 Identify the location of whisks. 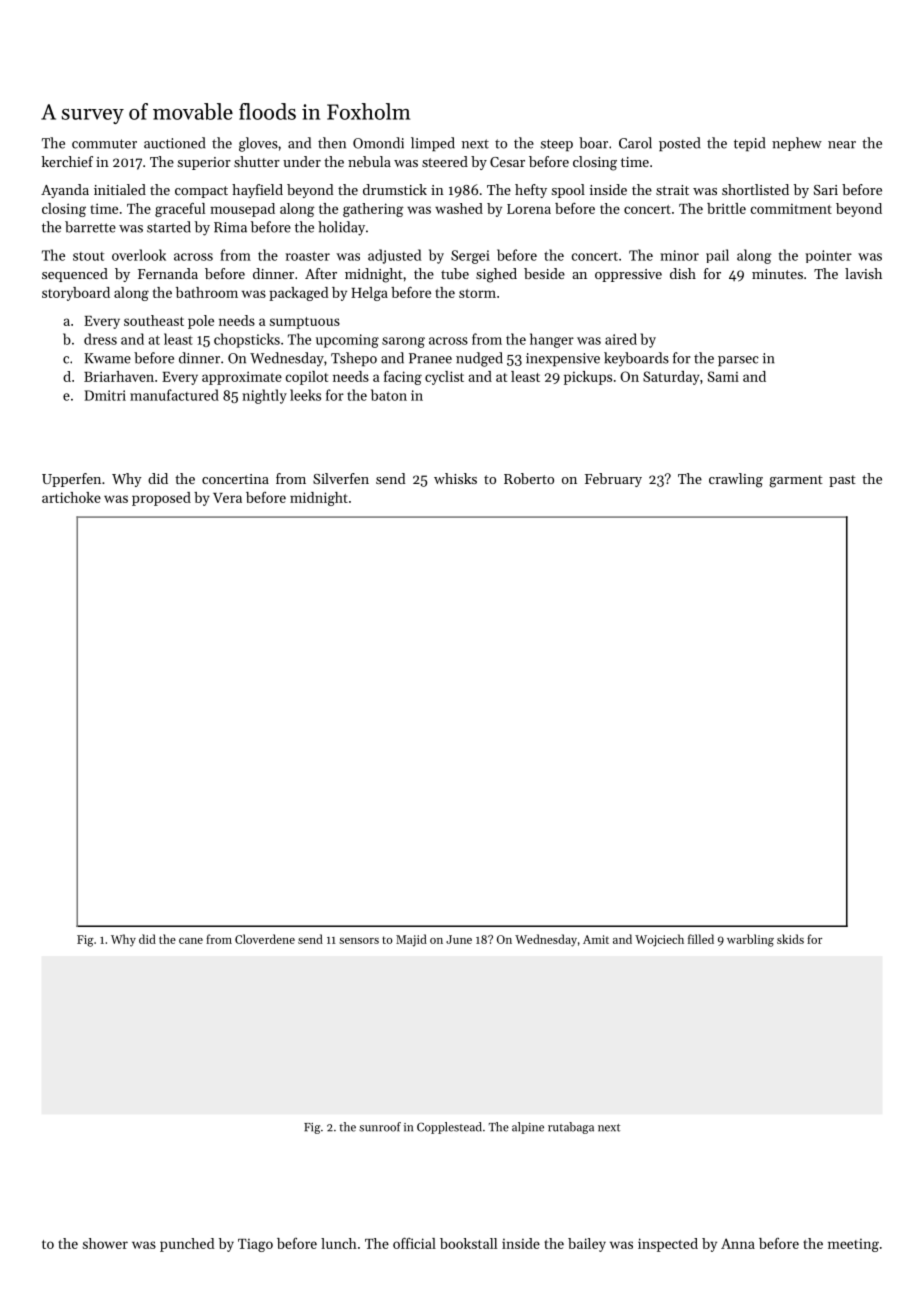
(455, 478).
